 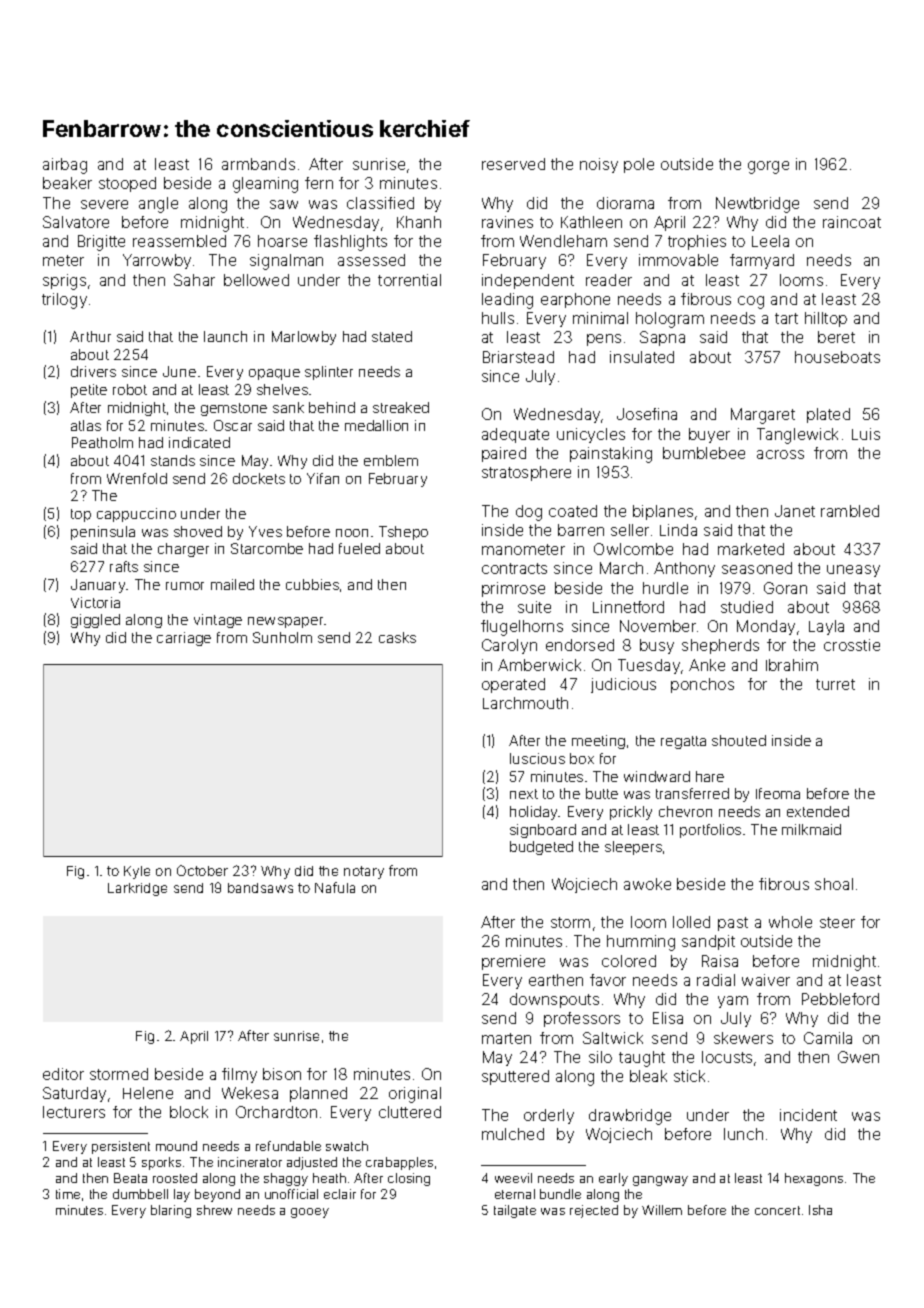 What do you see at coordinates (64, 301) in the image?
I see `trilogy` at bounding box center [64, 301].
